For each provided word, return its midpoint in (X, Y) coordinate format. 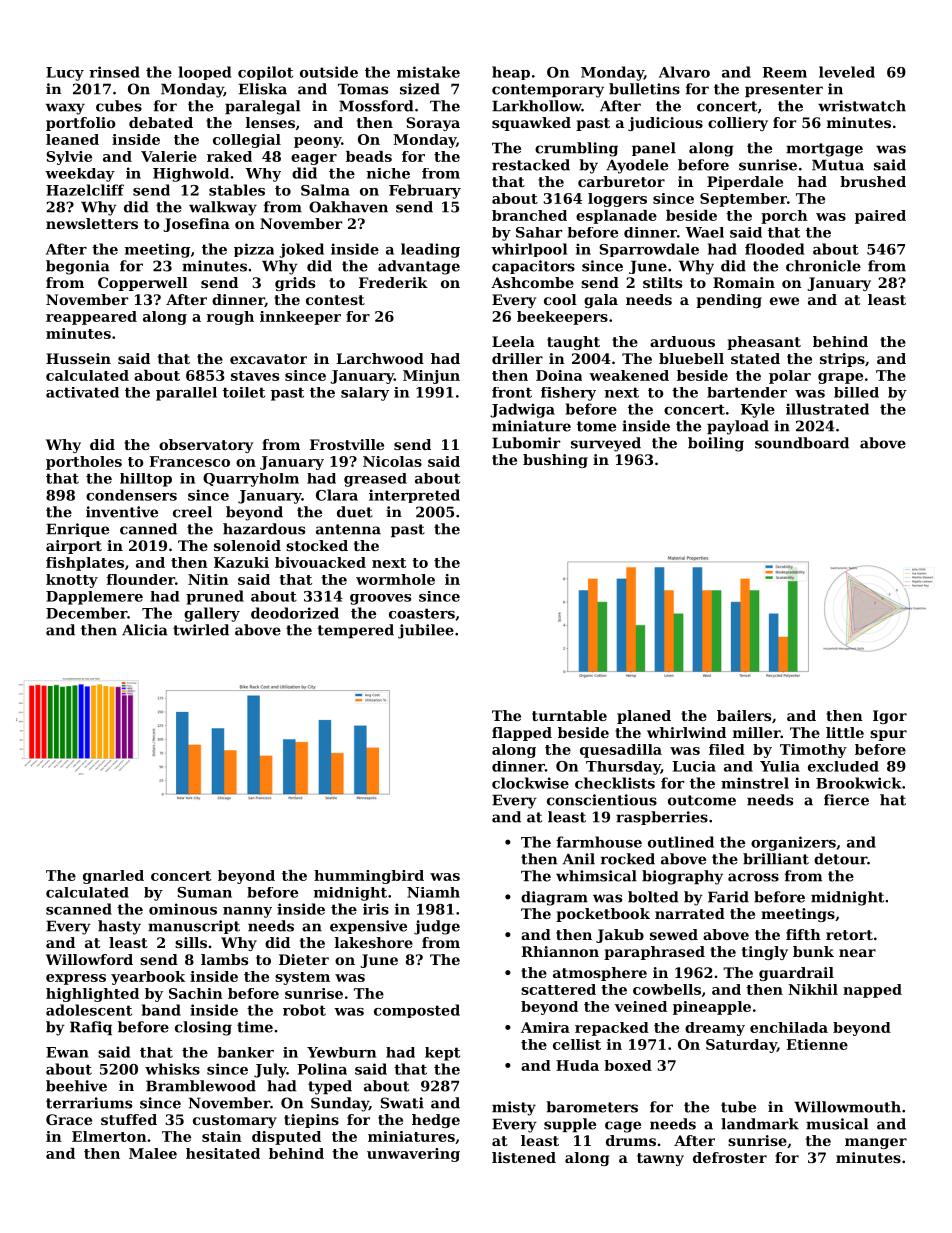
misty (514, 1108)
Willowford (89, 959)
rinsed (114, 72)
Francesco (190, 461)
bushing (555, 461)
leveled (847, 72)
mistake (428, 72)
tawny (660, 1159)
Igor (890, 717)
